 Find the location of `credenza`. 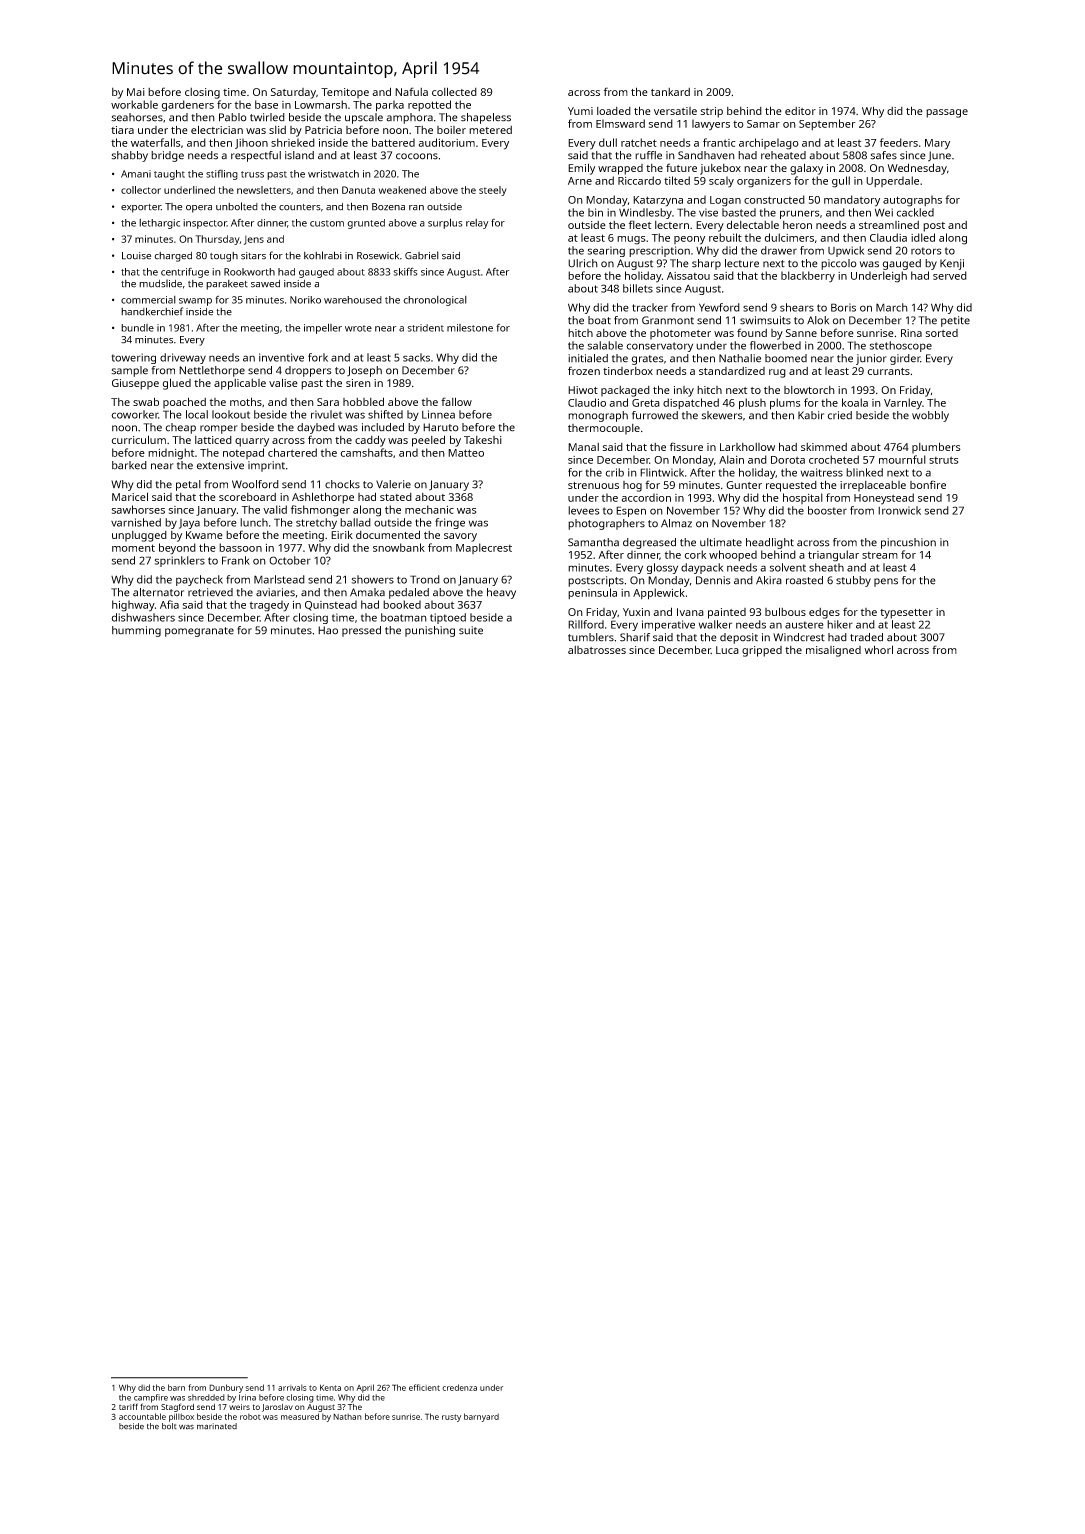

credenza is located at coordinates (459, 1387).
